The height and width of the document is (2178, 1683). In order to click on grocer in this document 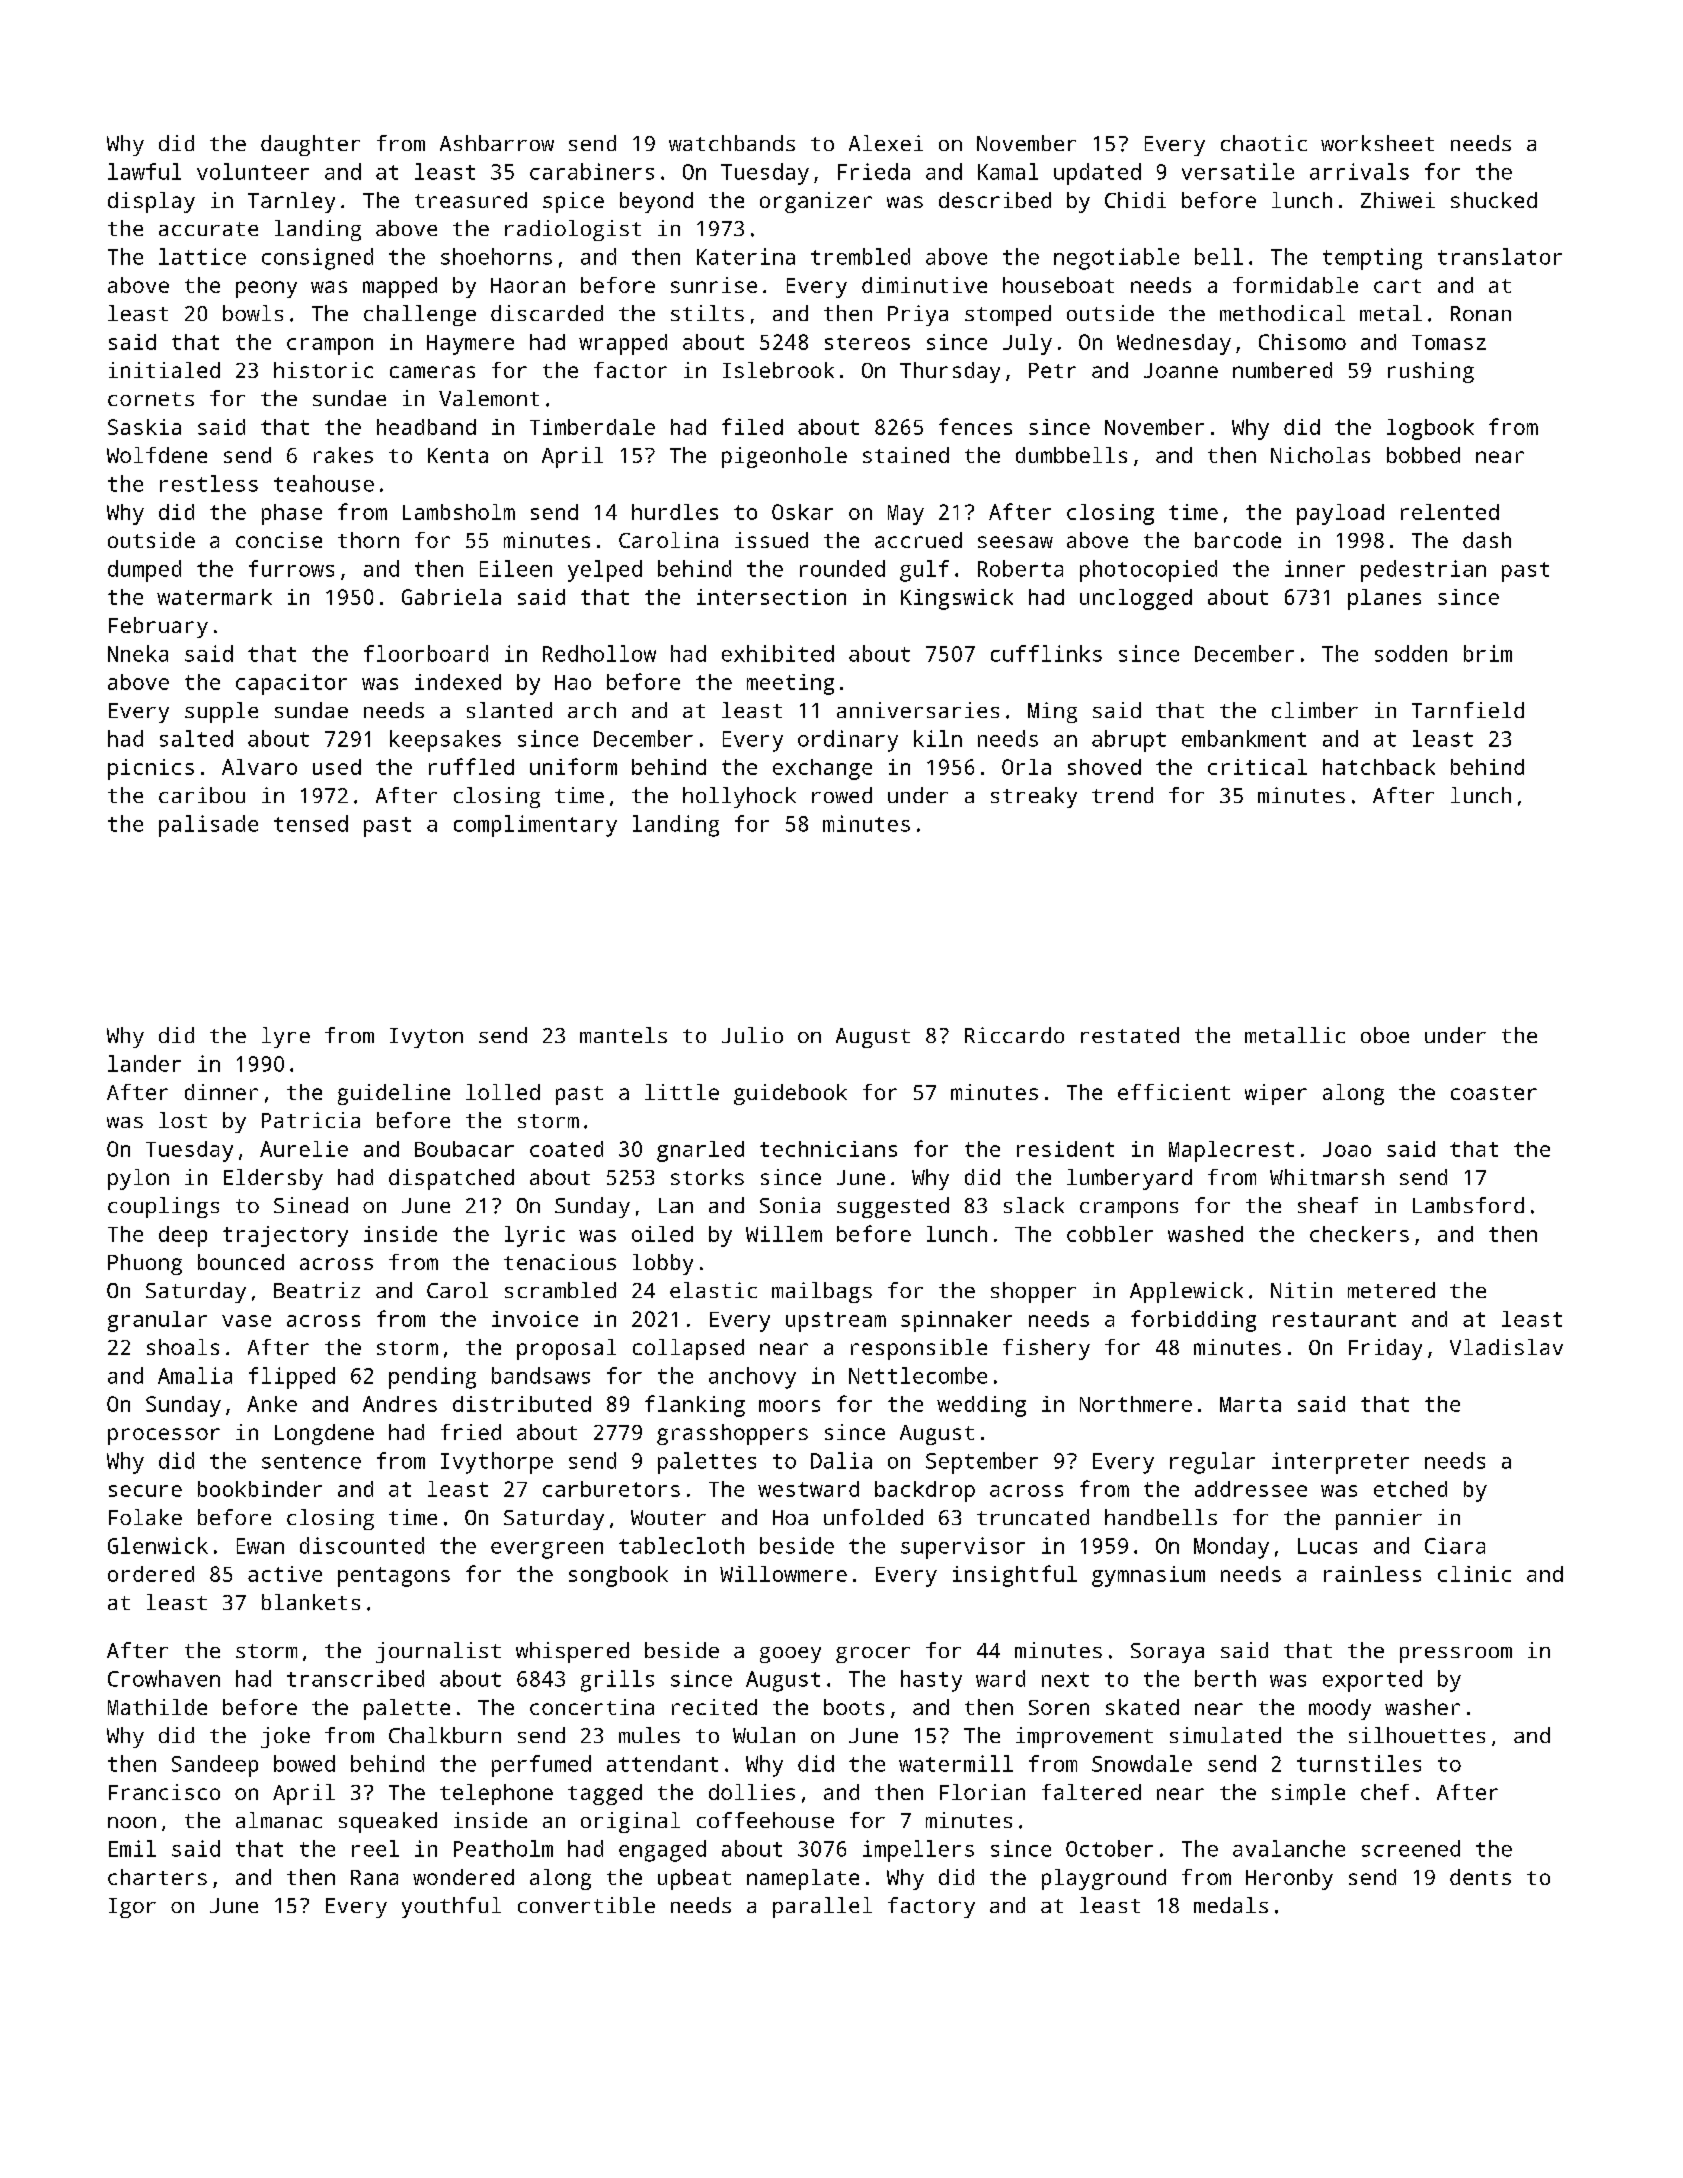, I will do `click(873, 1655)`.
